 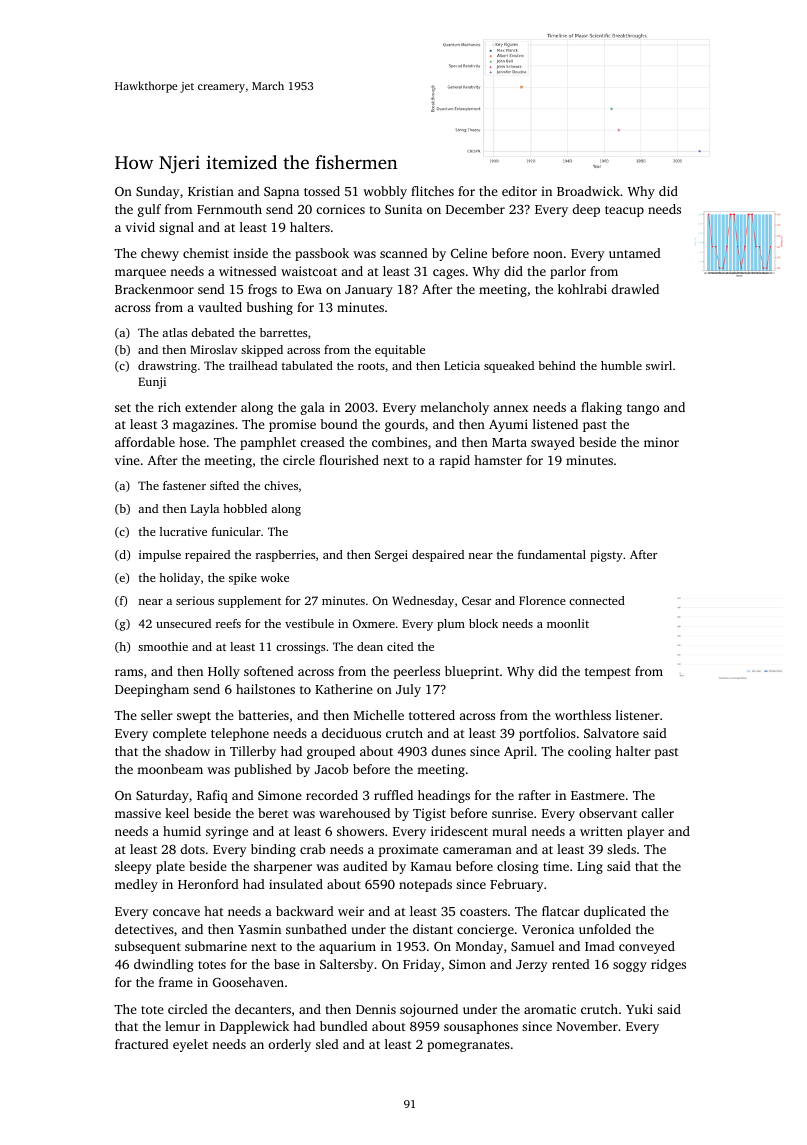 What do you see at coordinates (160, 556) in the screenshot?
I see `impulse` at bounding box center [160, 556].
